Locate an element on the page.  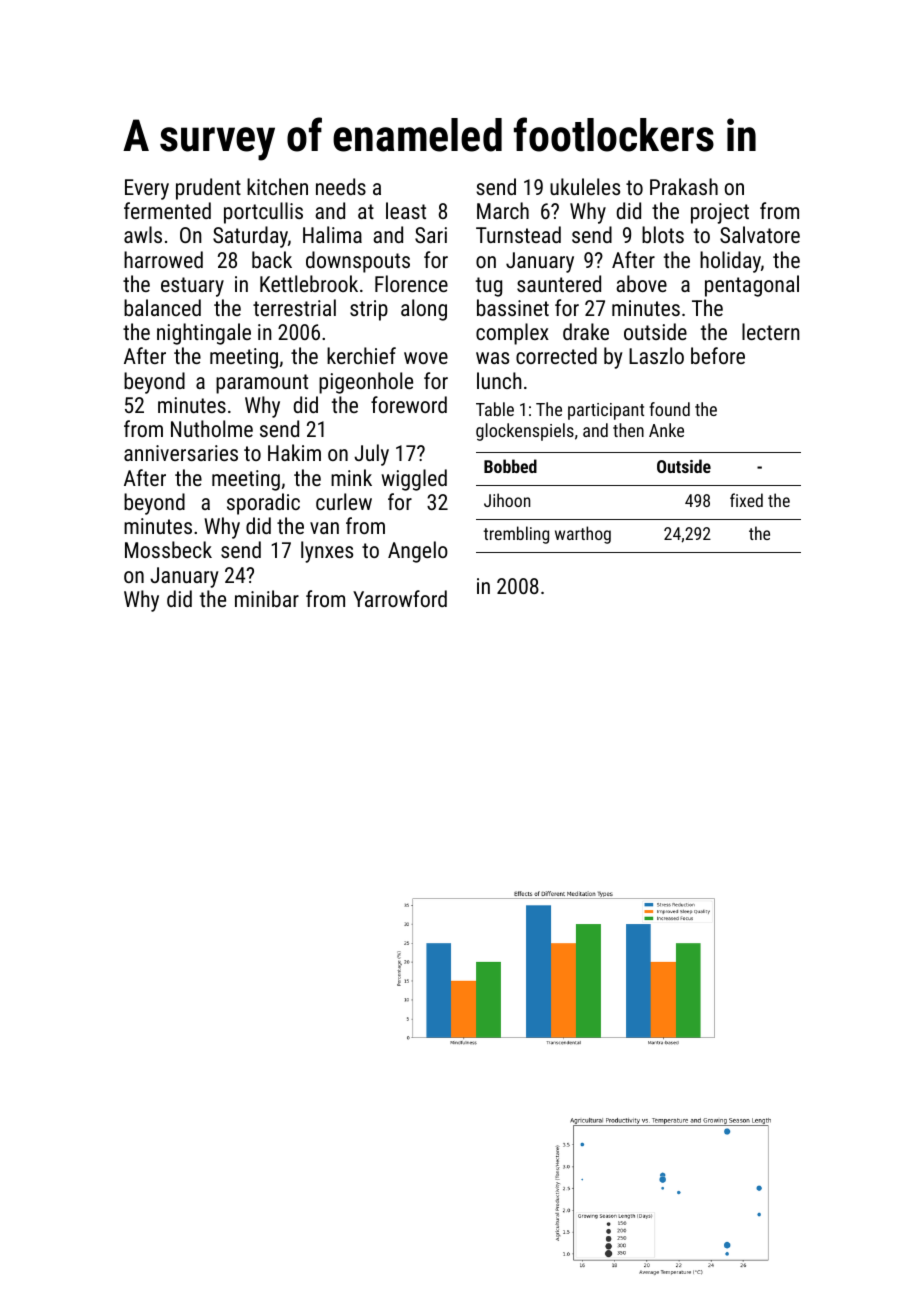
before is located at coordinates (718, 355).
